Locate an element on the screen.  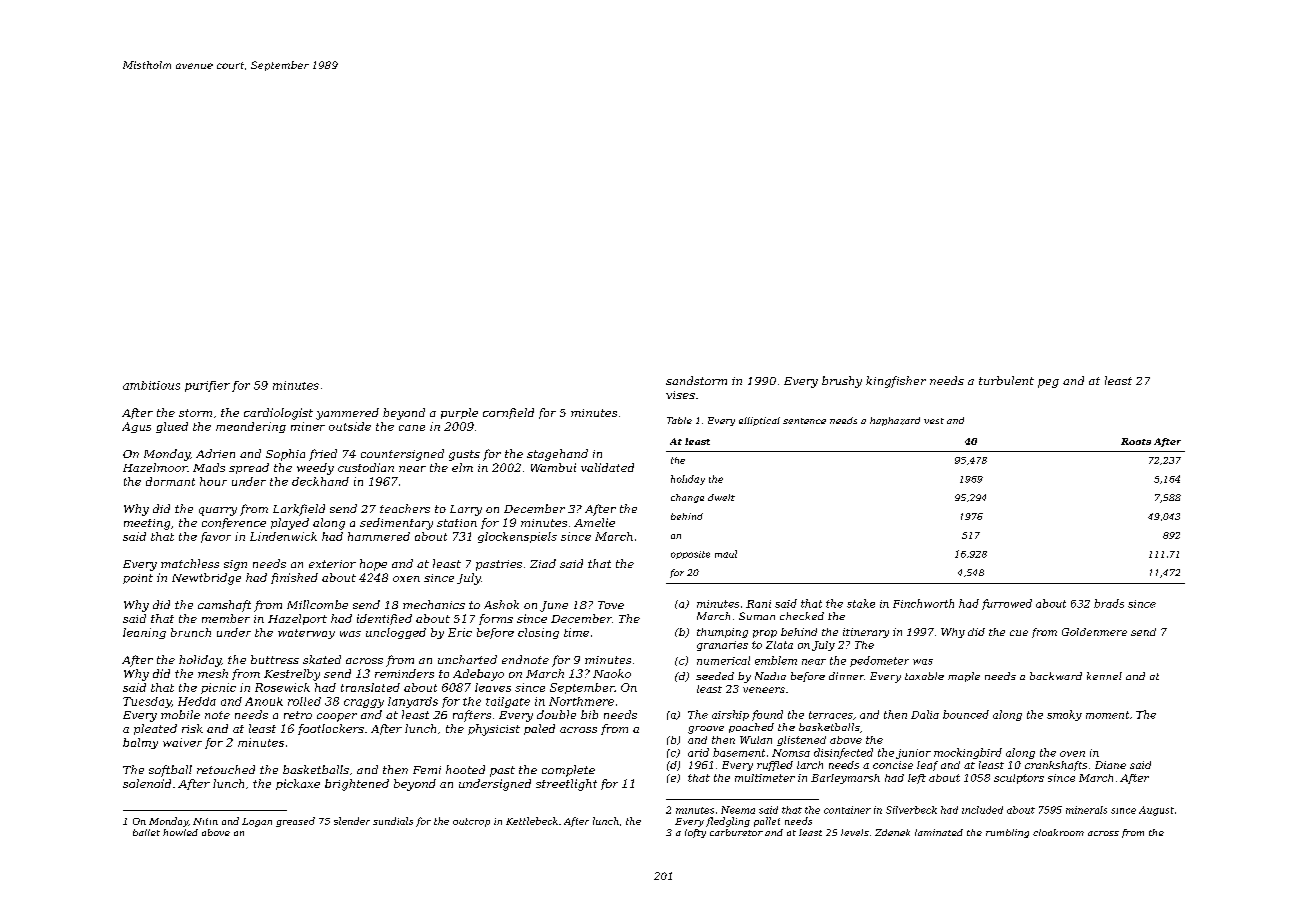
maul is located at coordinates (726, 554).
